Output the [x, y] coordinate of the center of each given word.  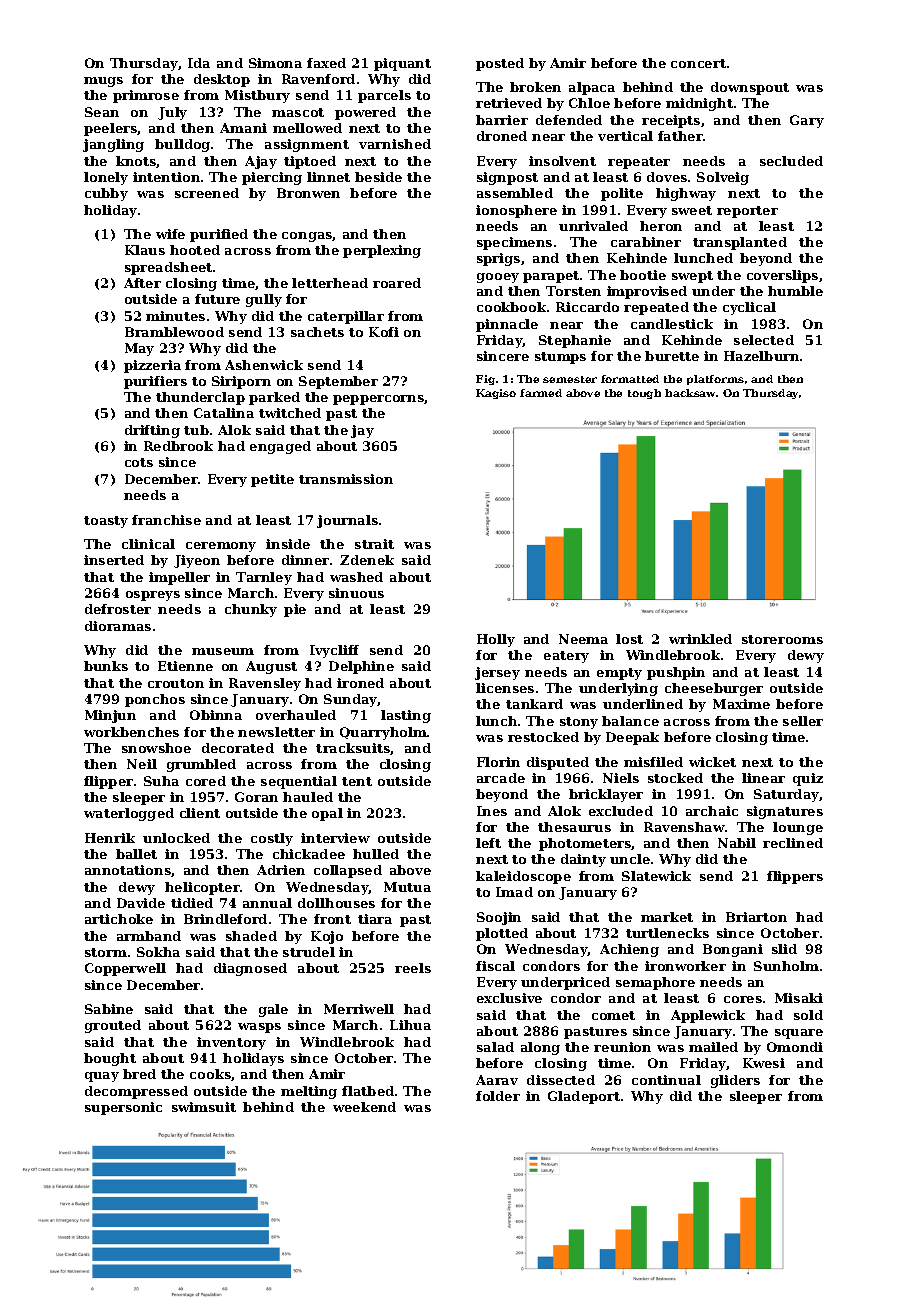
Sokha [158, 952]
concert [698, 63]
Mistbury [257, 96]
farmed [541, 393]
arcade [501, 778]
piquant [402, 64]
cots [139, 462]
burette [672, 356]
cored [206, 781]
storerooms [782, 639]
